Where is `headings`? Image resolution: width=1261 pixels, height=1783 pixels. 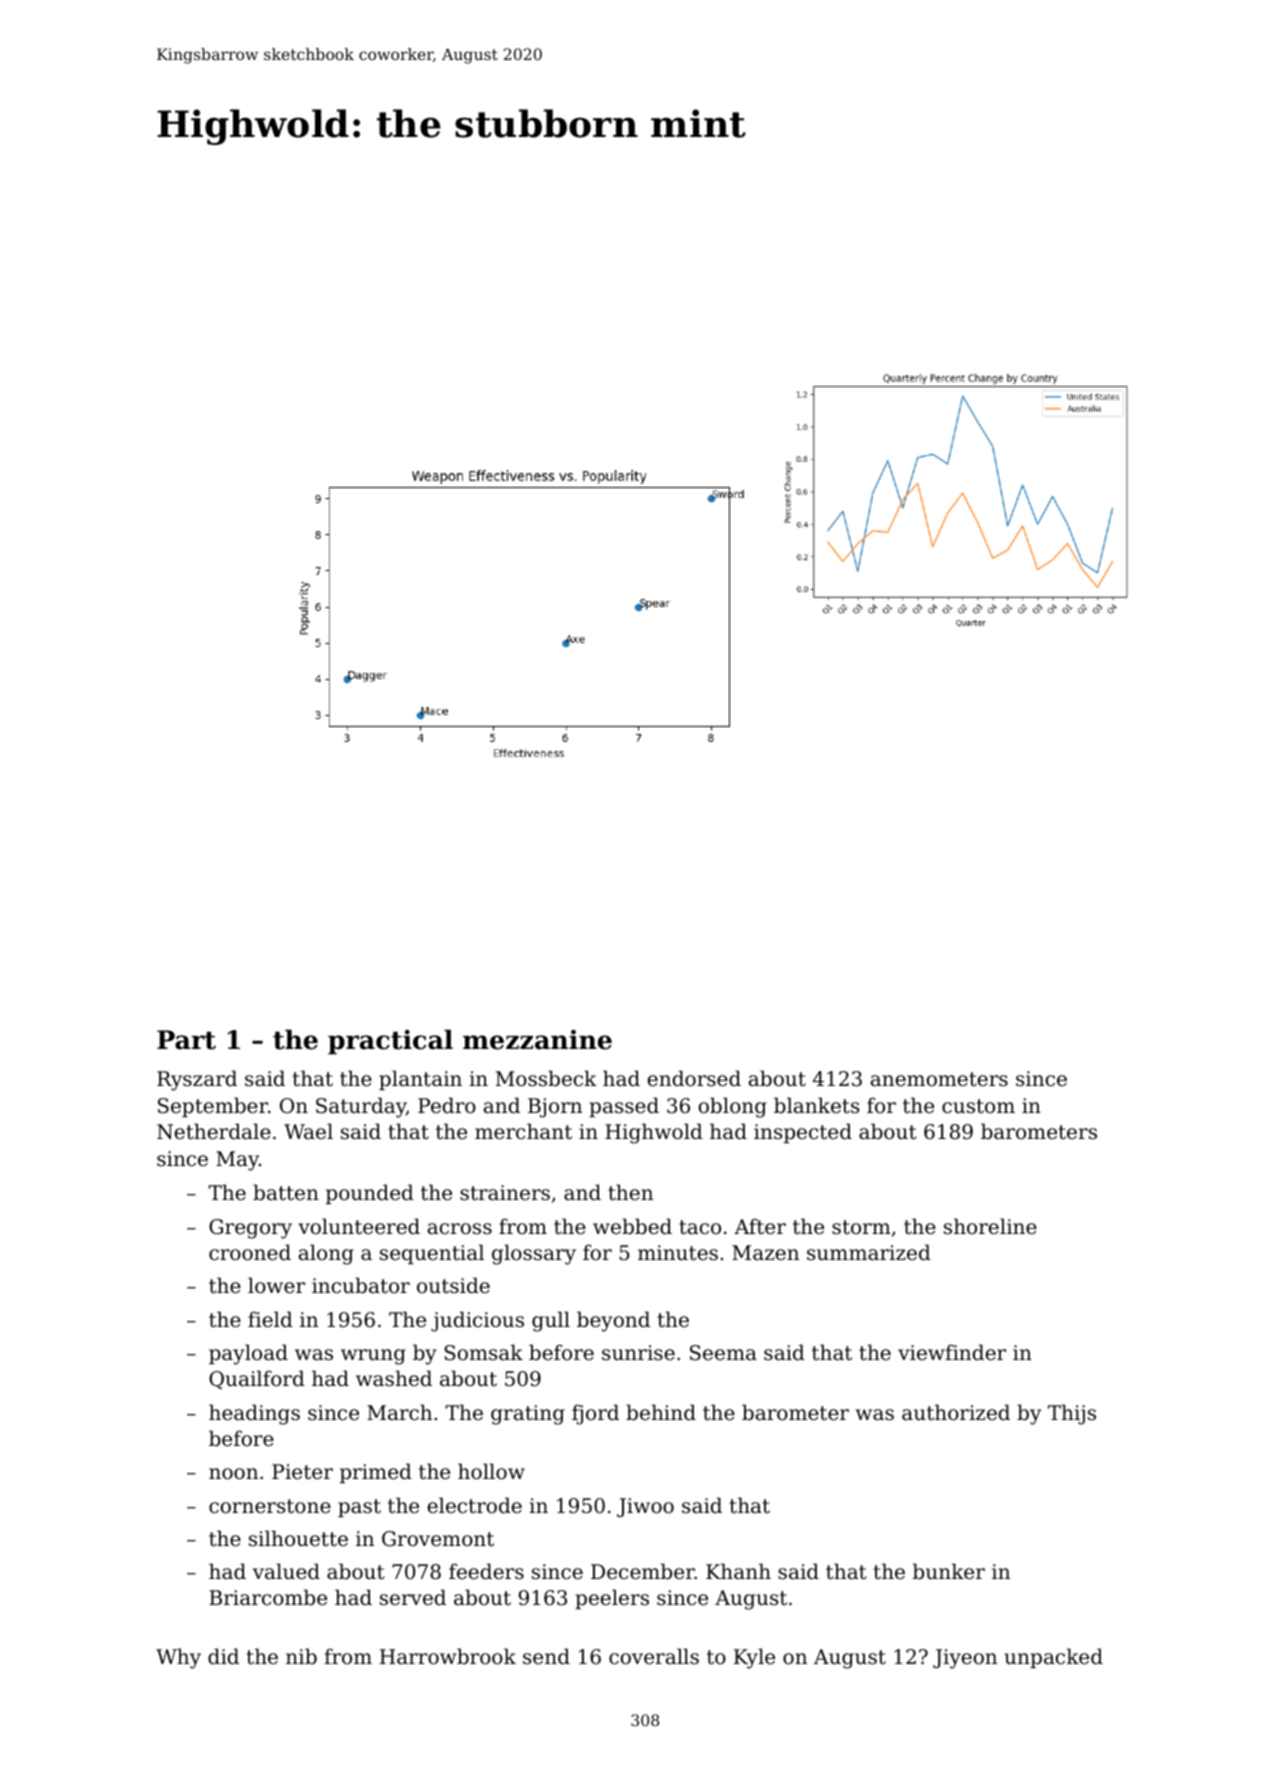
headings is located at coordinates (254, 1414).
